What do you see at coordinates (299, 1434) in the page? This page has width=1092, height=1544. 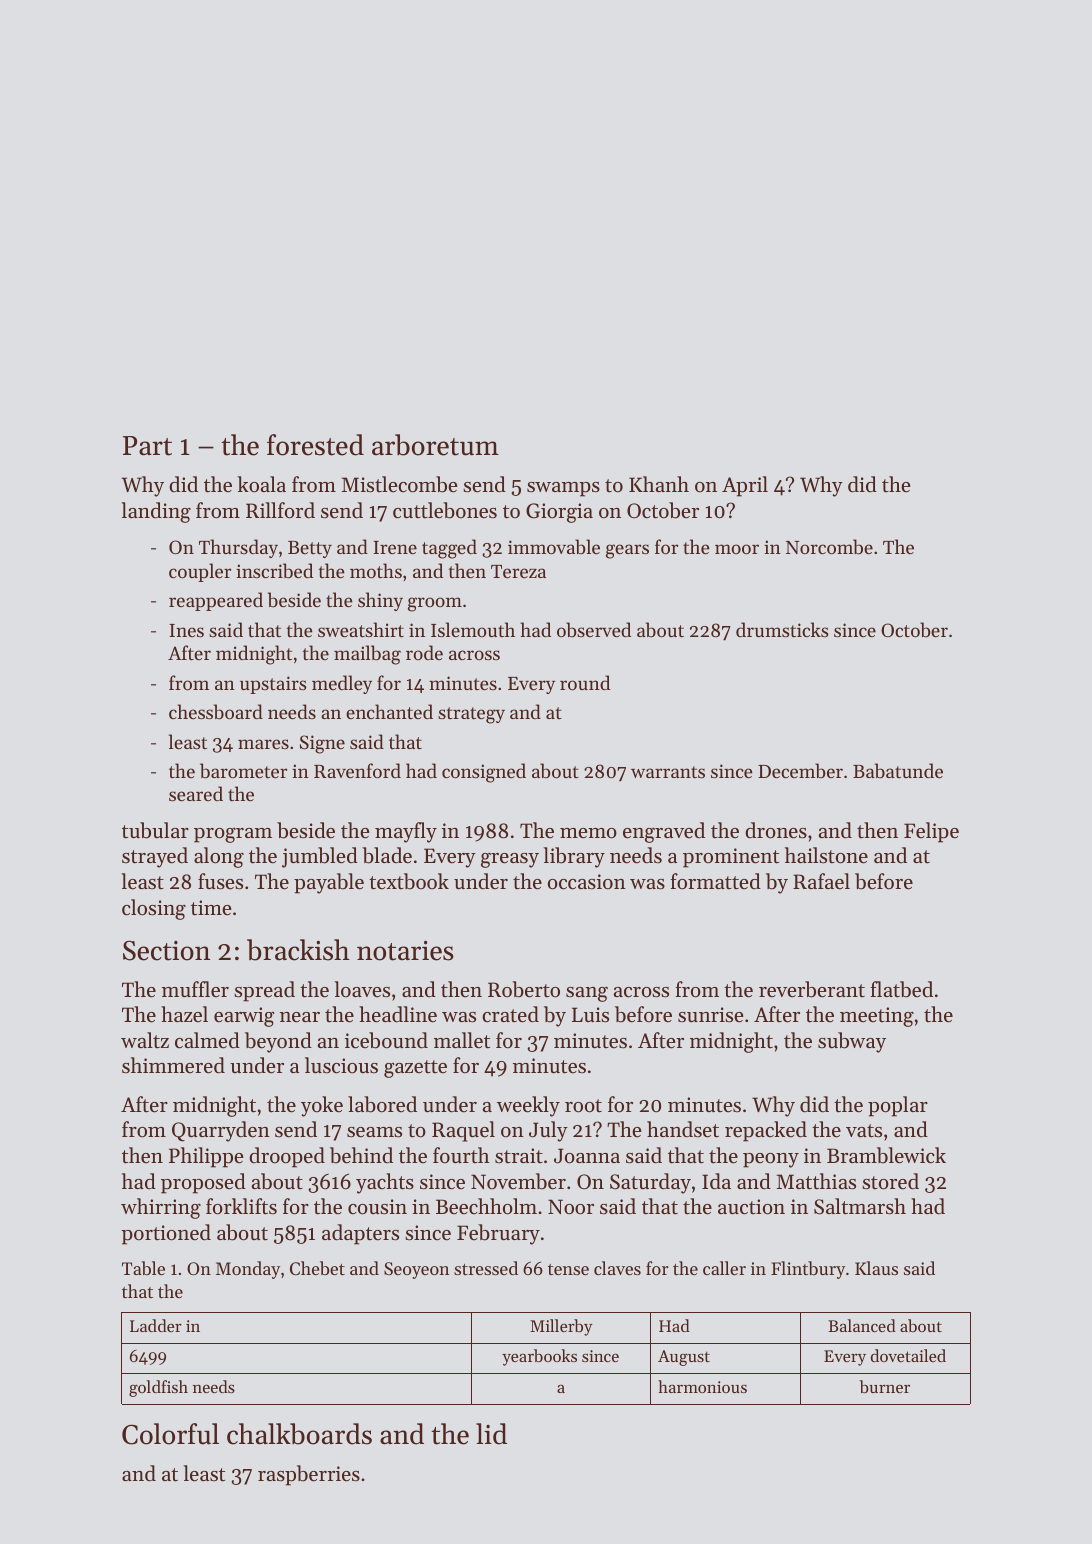 I see `chalkboards` at bounding box center [299, 1434].
